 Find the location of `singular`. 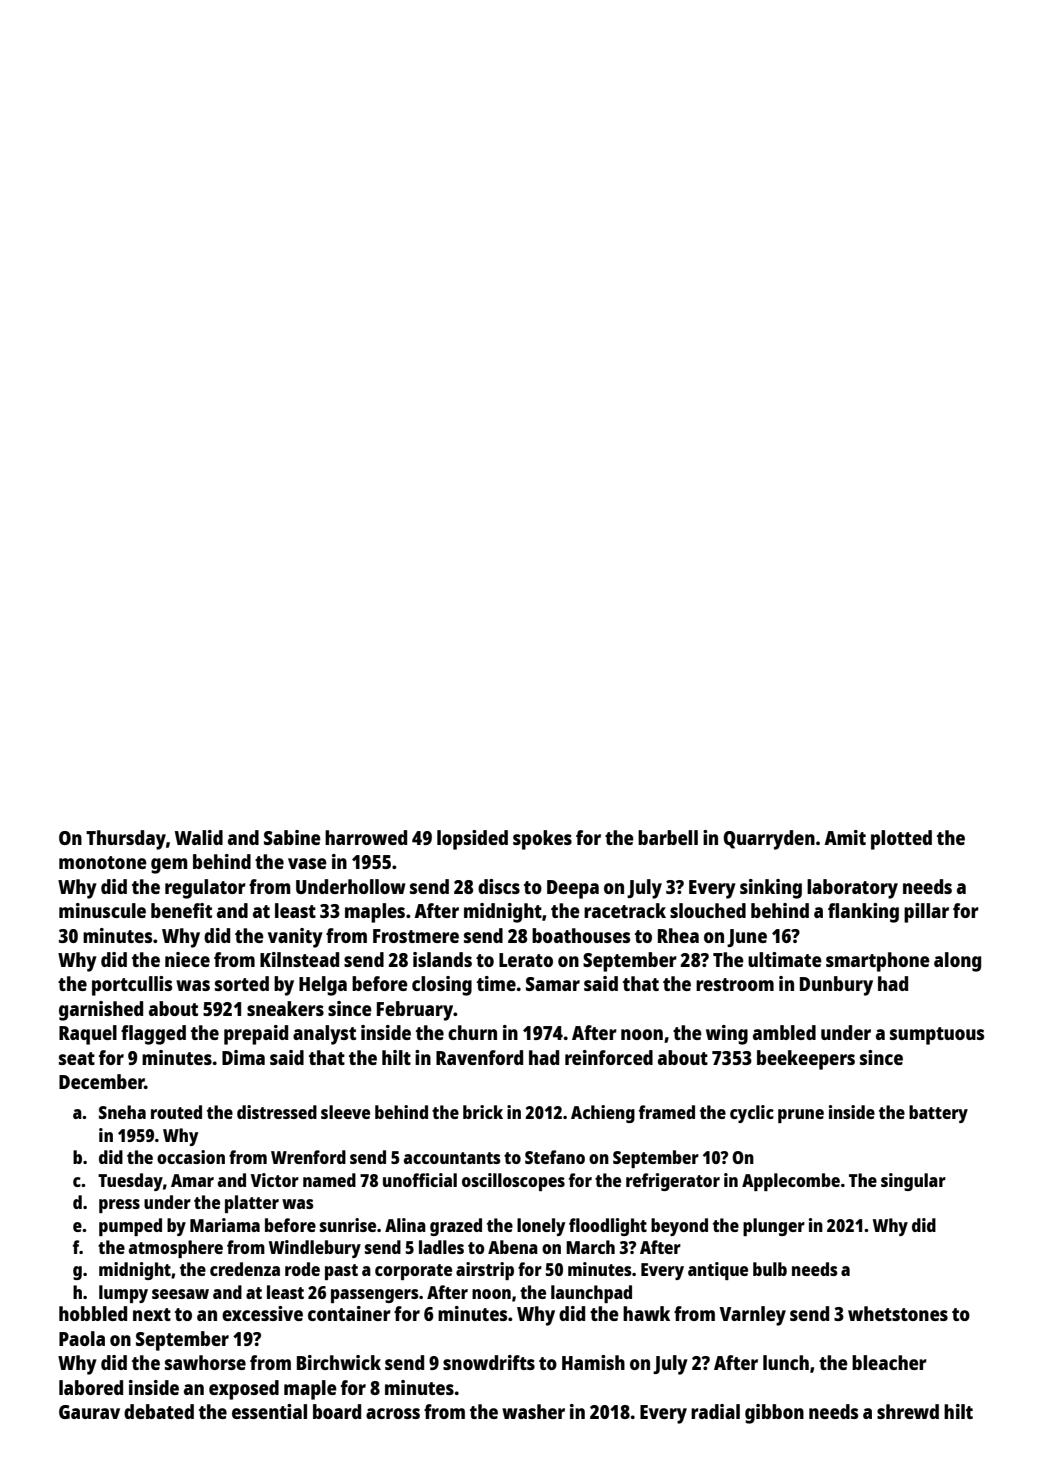

singular is located at coordinates (913, 1182).
